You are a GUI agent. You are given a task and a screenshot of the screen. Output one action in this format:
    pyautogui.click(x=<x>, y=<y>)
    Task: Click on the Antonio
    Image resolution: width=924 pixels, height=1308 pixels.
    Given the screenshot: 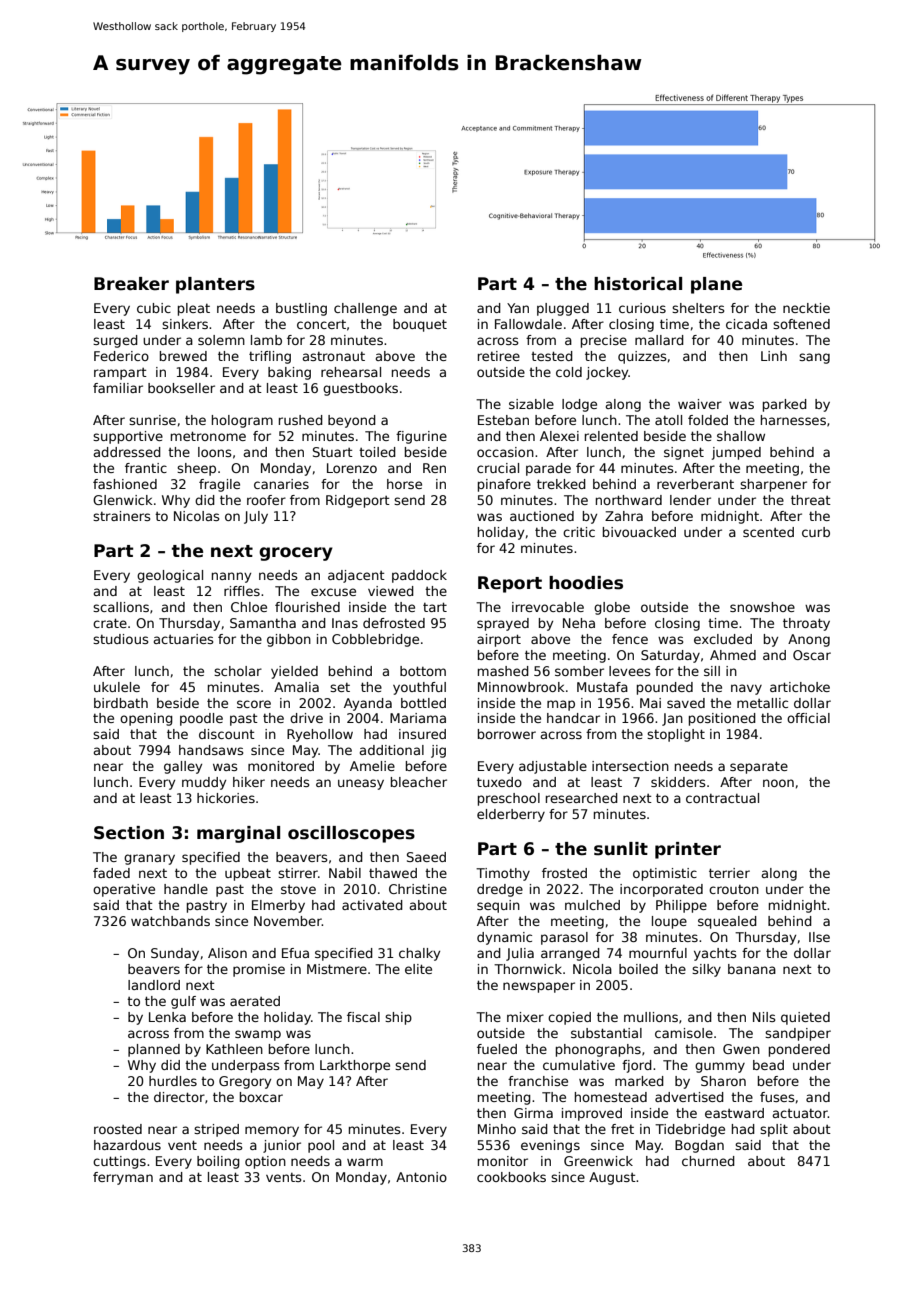 What is the action you would take?
    pyautogui.click(x=421, y=1177)
